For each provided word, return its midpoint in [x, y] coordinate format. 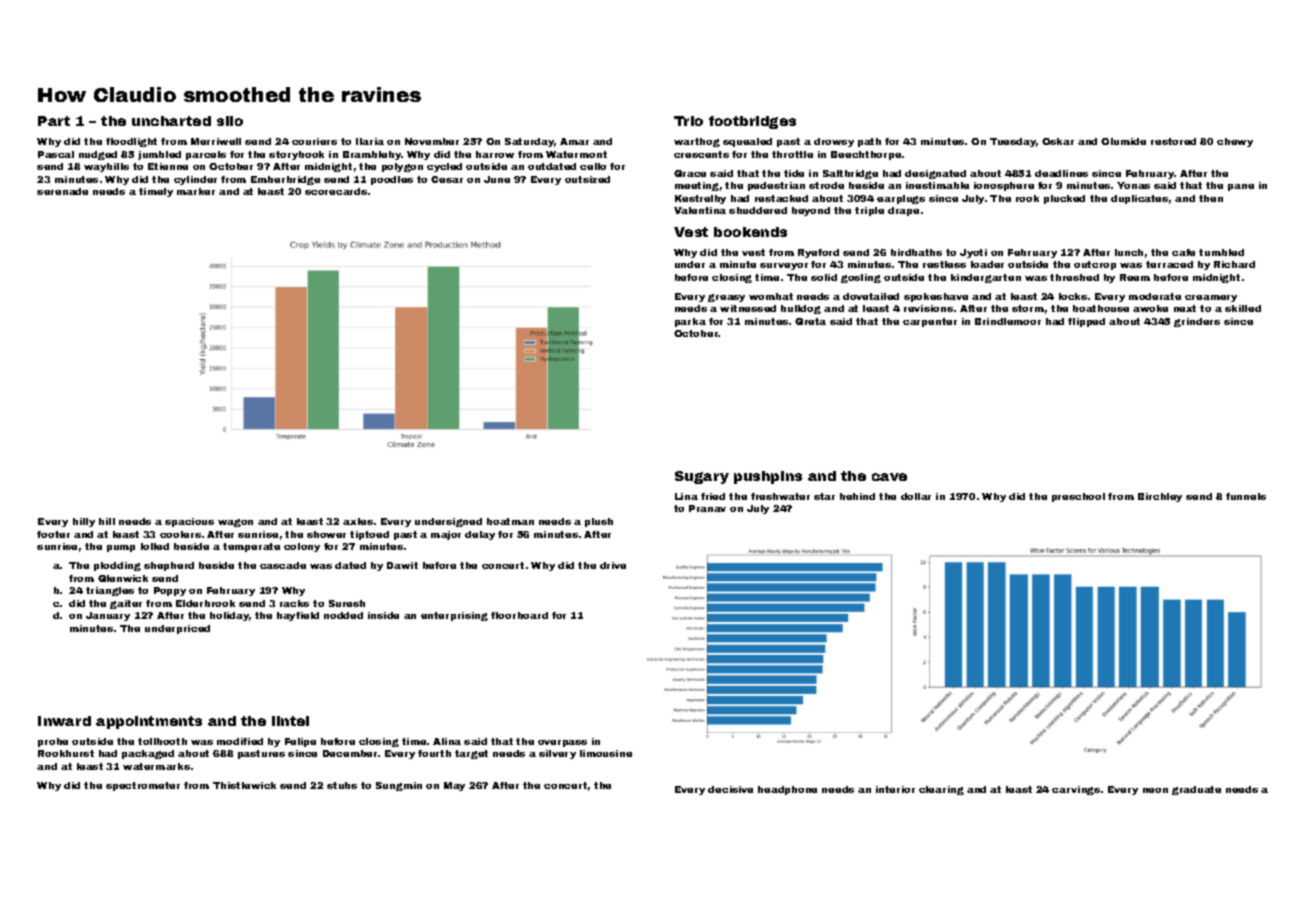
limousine [606, 753]
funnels [1246, 496]
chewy [1235, 142]
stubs [342, 785]
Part [54, 121]
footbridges [752, 122]
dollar [916, 496]
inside [383, 615]
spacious [189, 522]
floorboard [519, 615]
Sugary [702, 477]
